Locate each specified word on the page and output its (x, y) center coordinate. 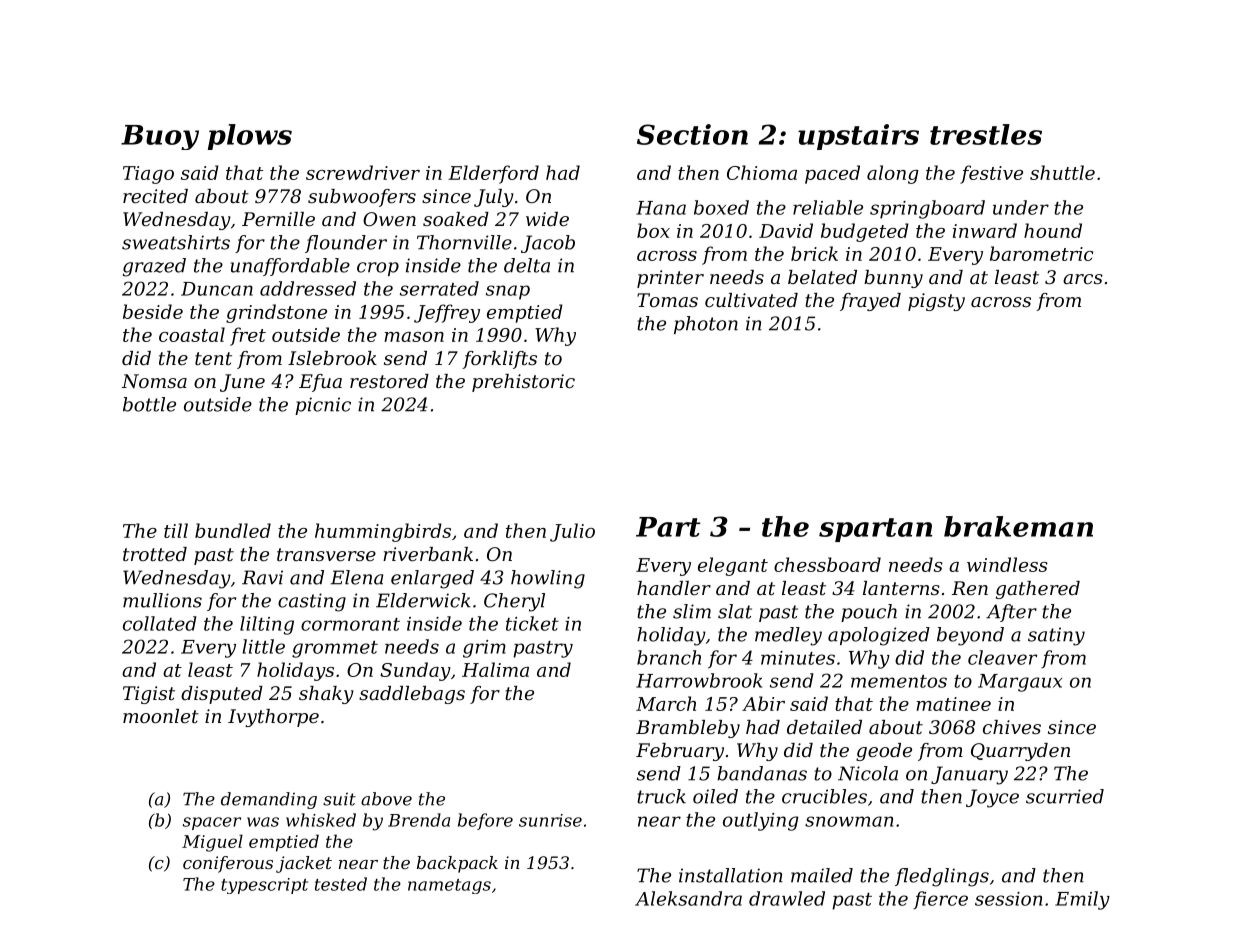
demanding (269, 800)
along (893, 174)
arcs (1083, 279)
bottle (149, 404)
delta (527, 265)
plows (250, 137)
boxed (721, 207)
